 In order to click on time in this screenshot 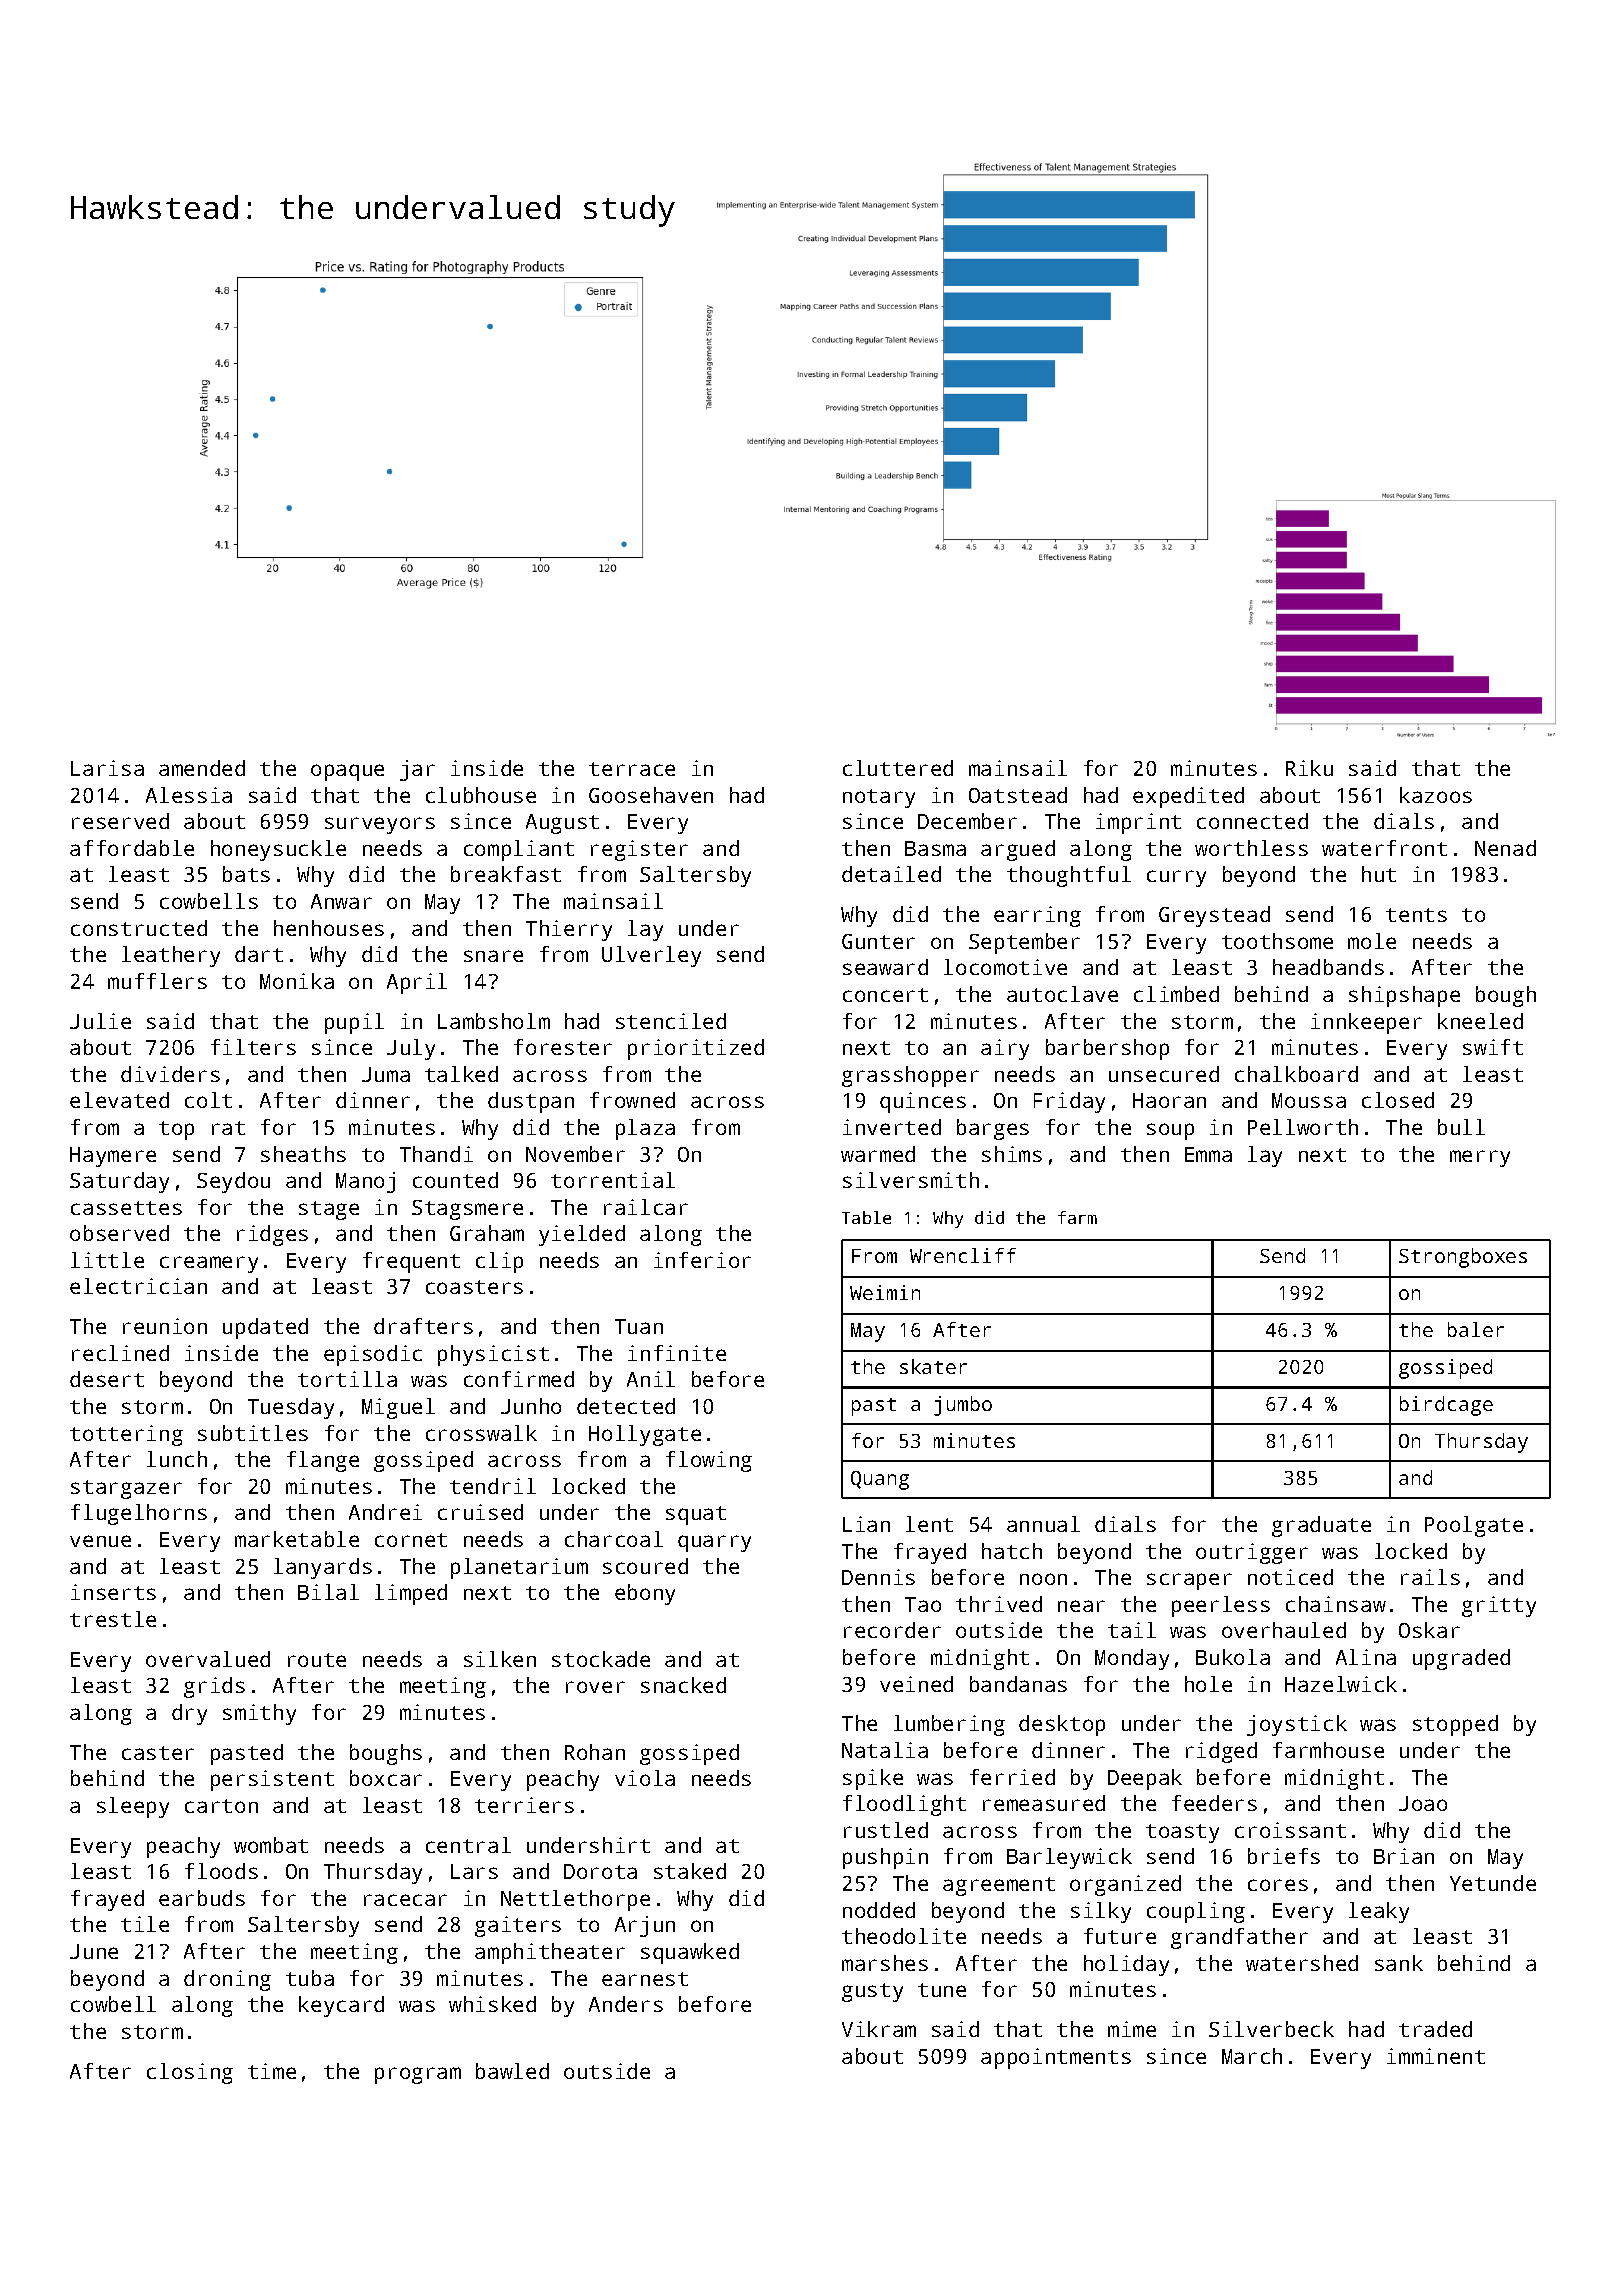, I will do `click(272, 2071)`.
